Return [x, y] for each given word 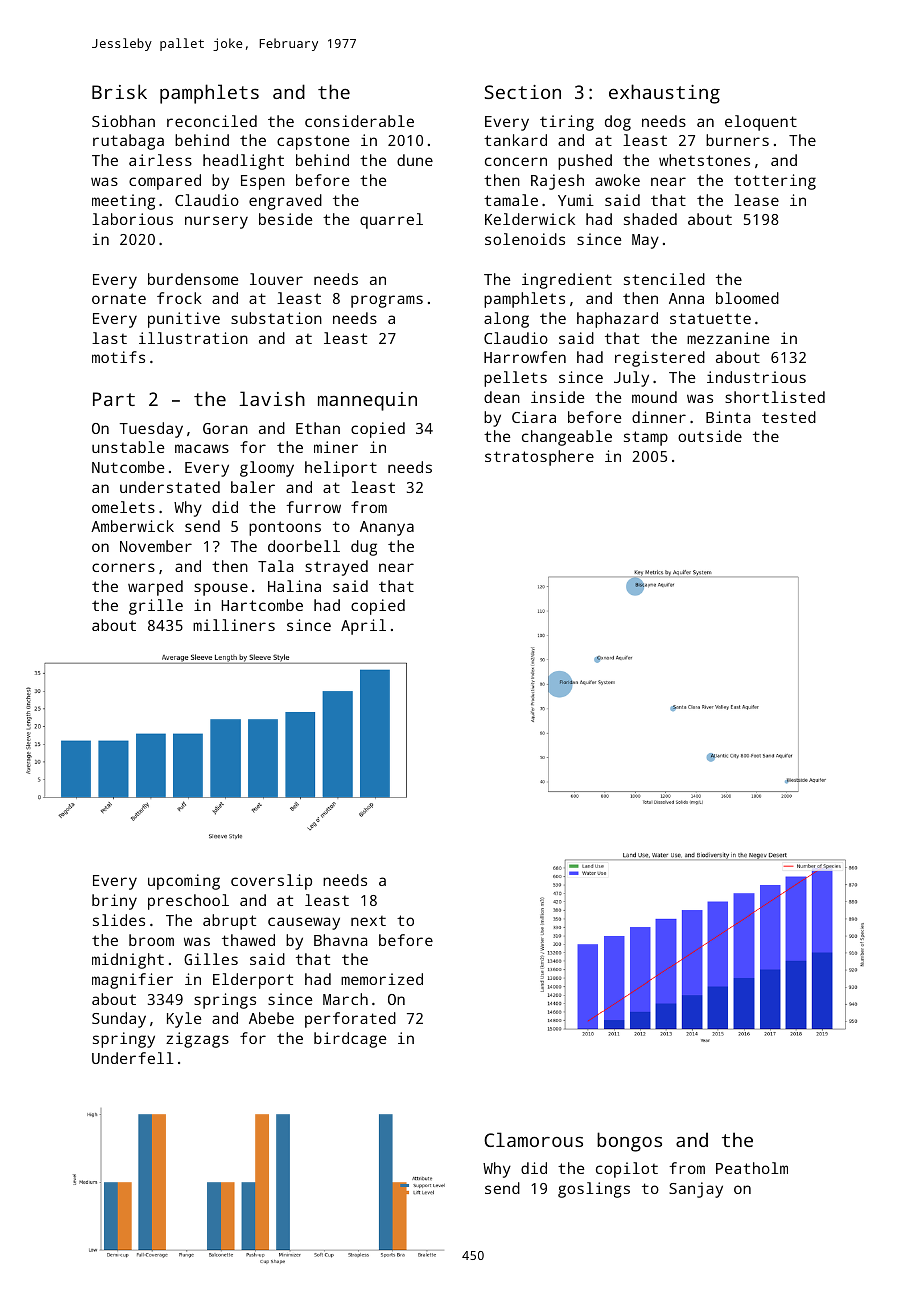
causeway [304, 923]
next [368, 921]
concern [516, 161]
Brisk [119, 91]
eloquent [761, 123]
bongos [629, 1142]
